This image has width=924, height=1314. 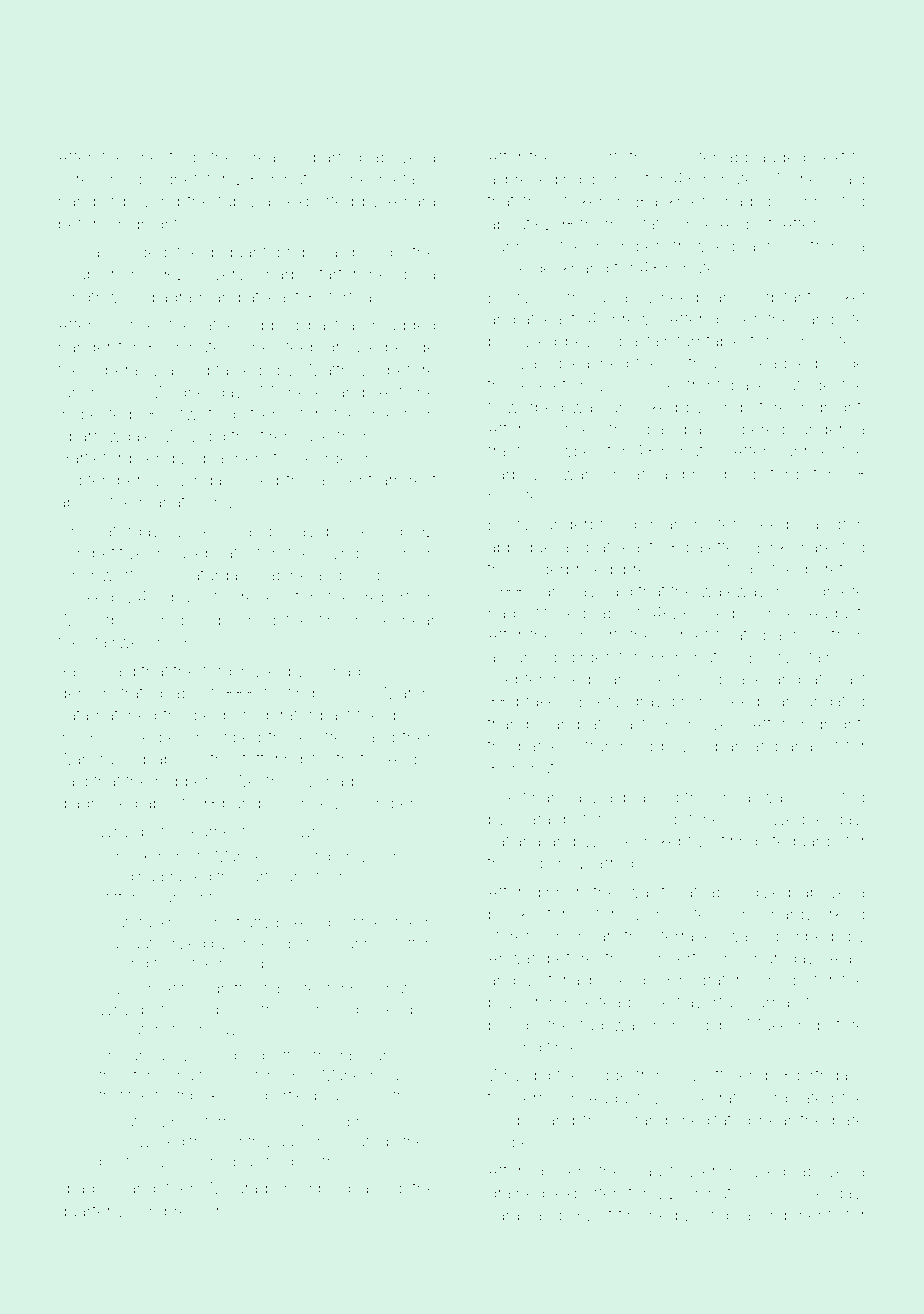 I want to click on preceding, so click(x=543, y=181).
